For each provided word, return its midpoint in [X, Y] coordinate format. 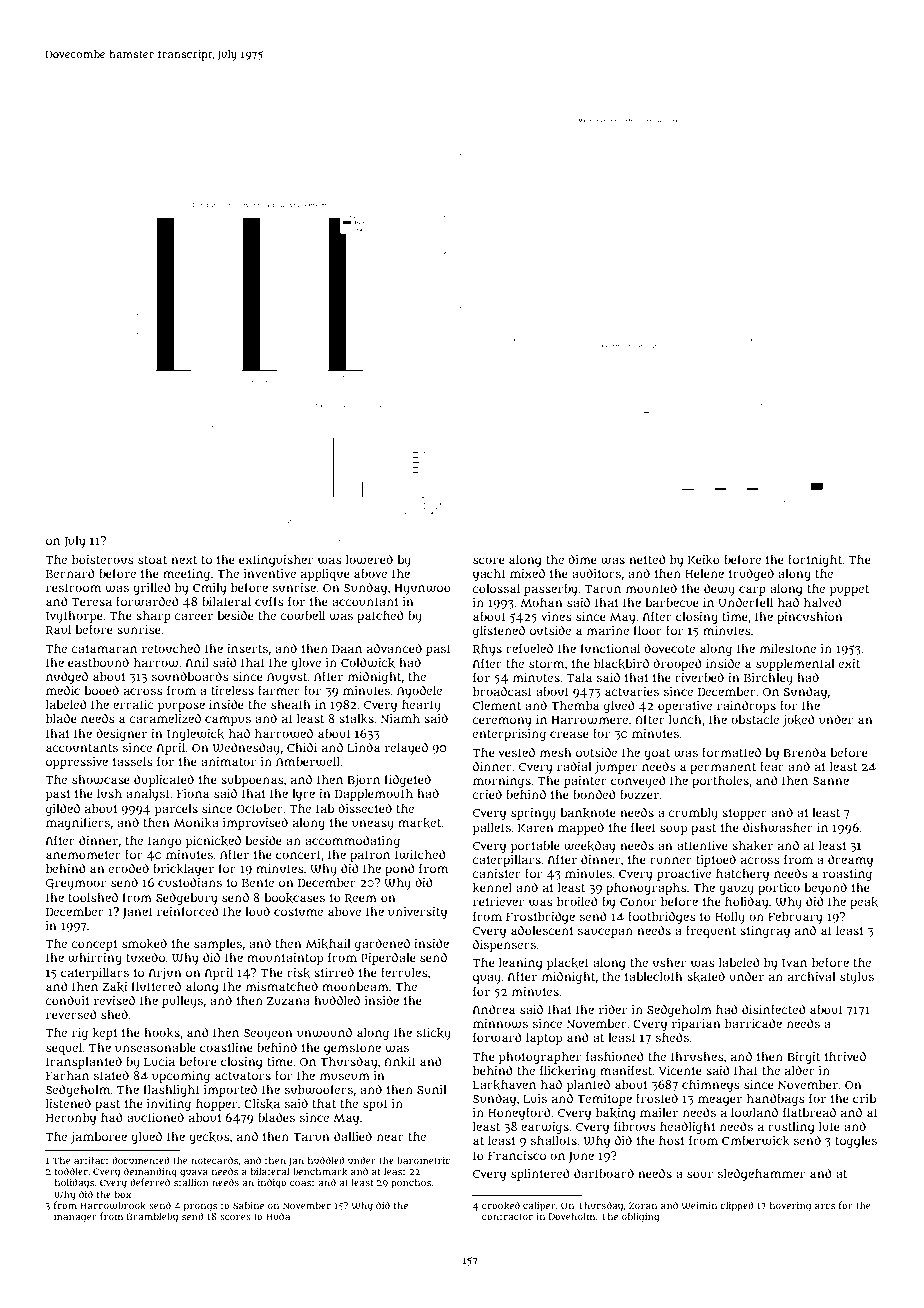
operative [685, 707]
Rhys [487, 650]
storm [546, 664]
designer [121, 734]
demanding [150, 1172]
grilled [152, 588]
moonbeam [355, 986]
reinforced [188, 911]
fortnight [815, 560]
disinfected [774, 1009]
